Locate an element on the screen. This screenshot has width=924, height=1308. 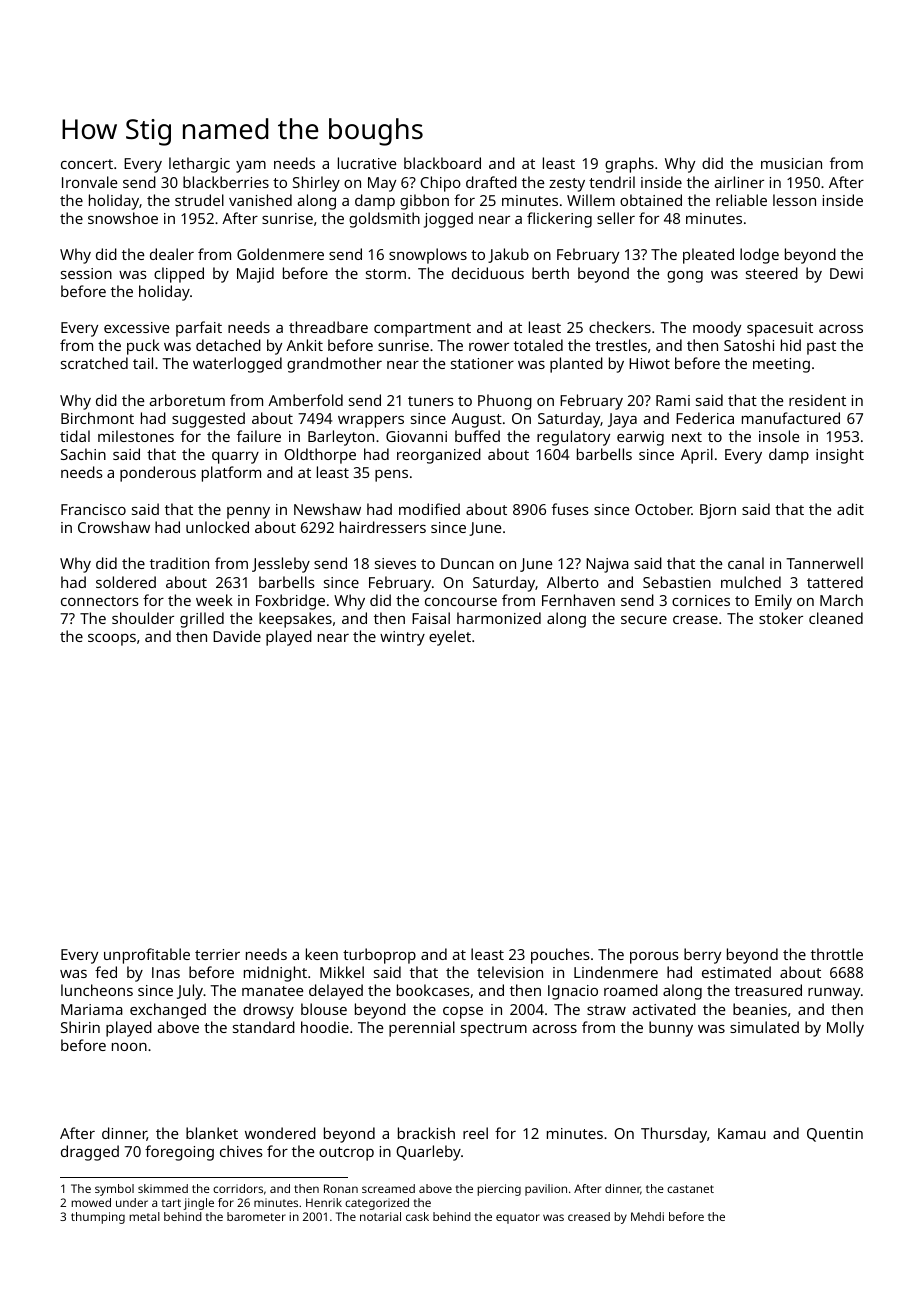
barometer is located at coordinates (256, 1216).
